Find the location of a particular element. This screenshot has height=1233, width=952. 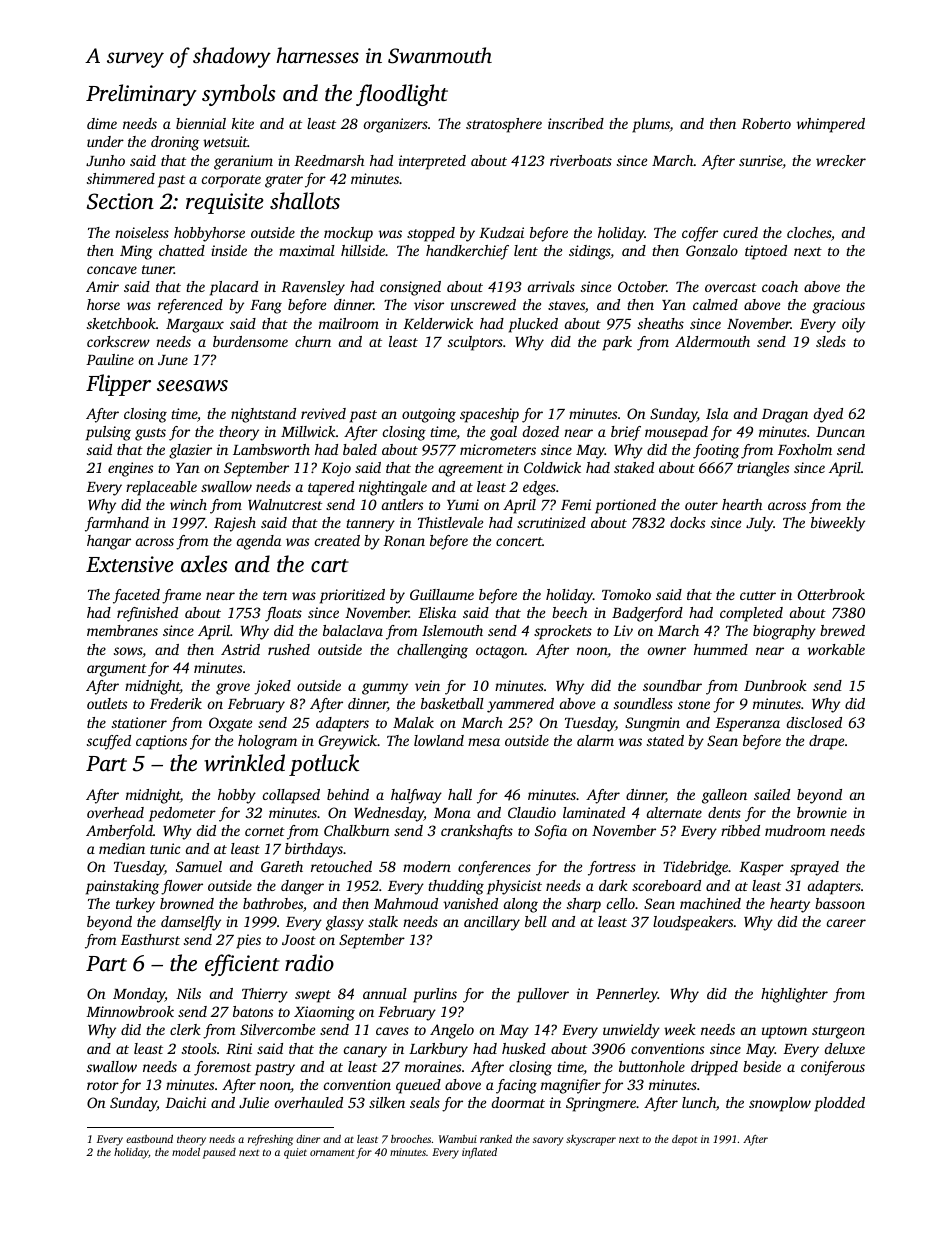

July is located at coordinates (759, 524).
